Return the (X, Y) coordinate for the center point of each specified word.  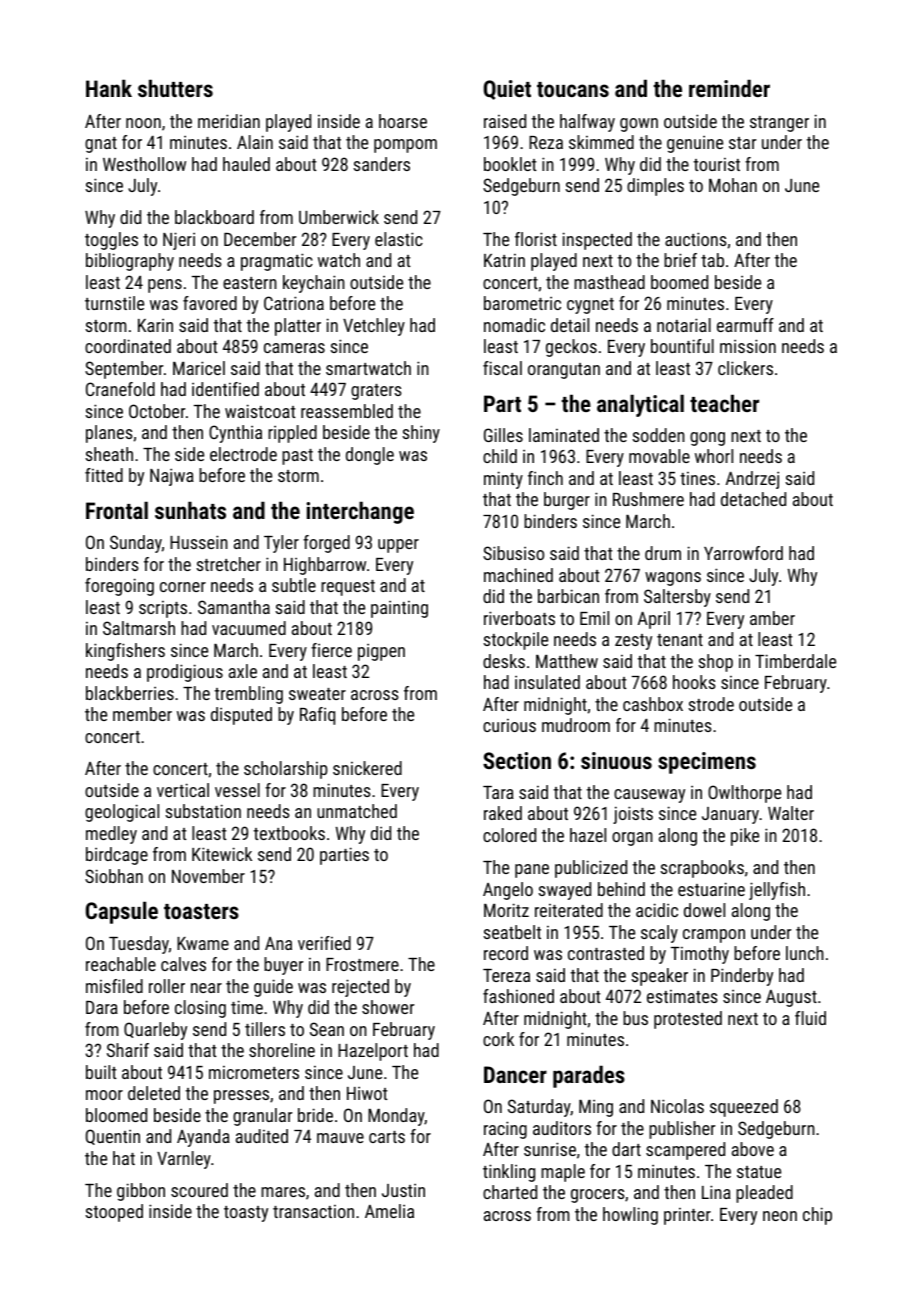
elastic (399, 239)
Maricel (199, 368)
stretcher (228, 564)
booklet (510, 164)
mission (748, 346)
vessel (237, 790)
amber (772, 618)
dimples (655, 187)
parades (589, 1076)
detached (753, 499)
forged (326, 544)
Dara (102, 1007)
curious (509, 725)
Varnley (184, 1160)
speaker (659, 977)
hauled (246, 164)
